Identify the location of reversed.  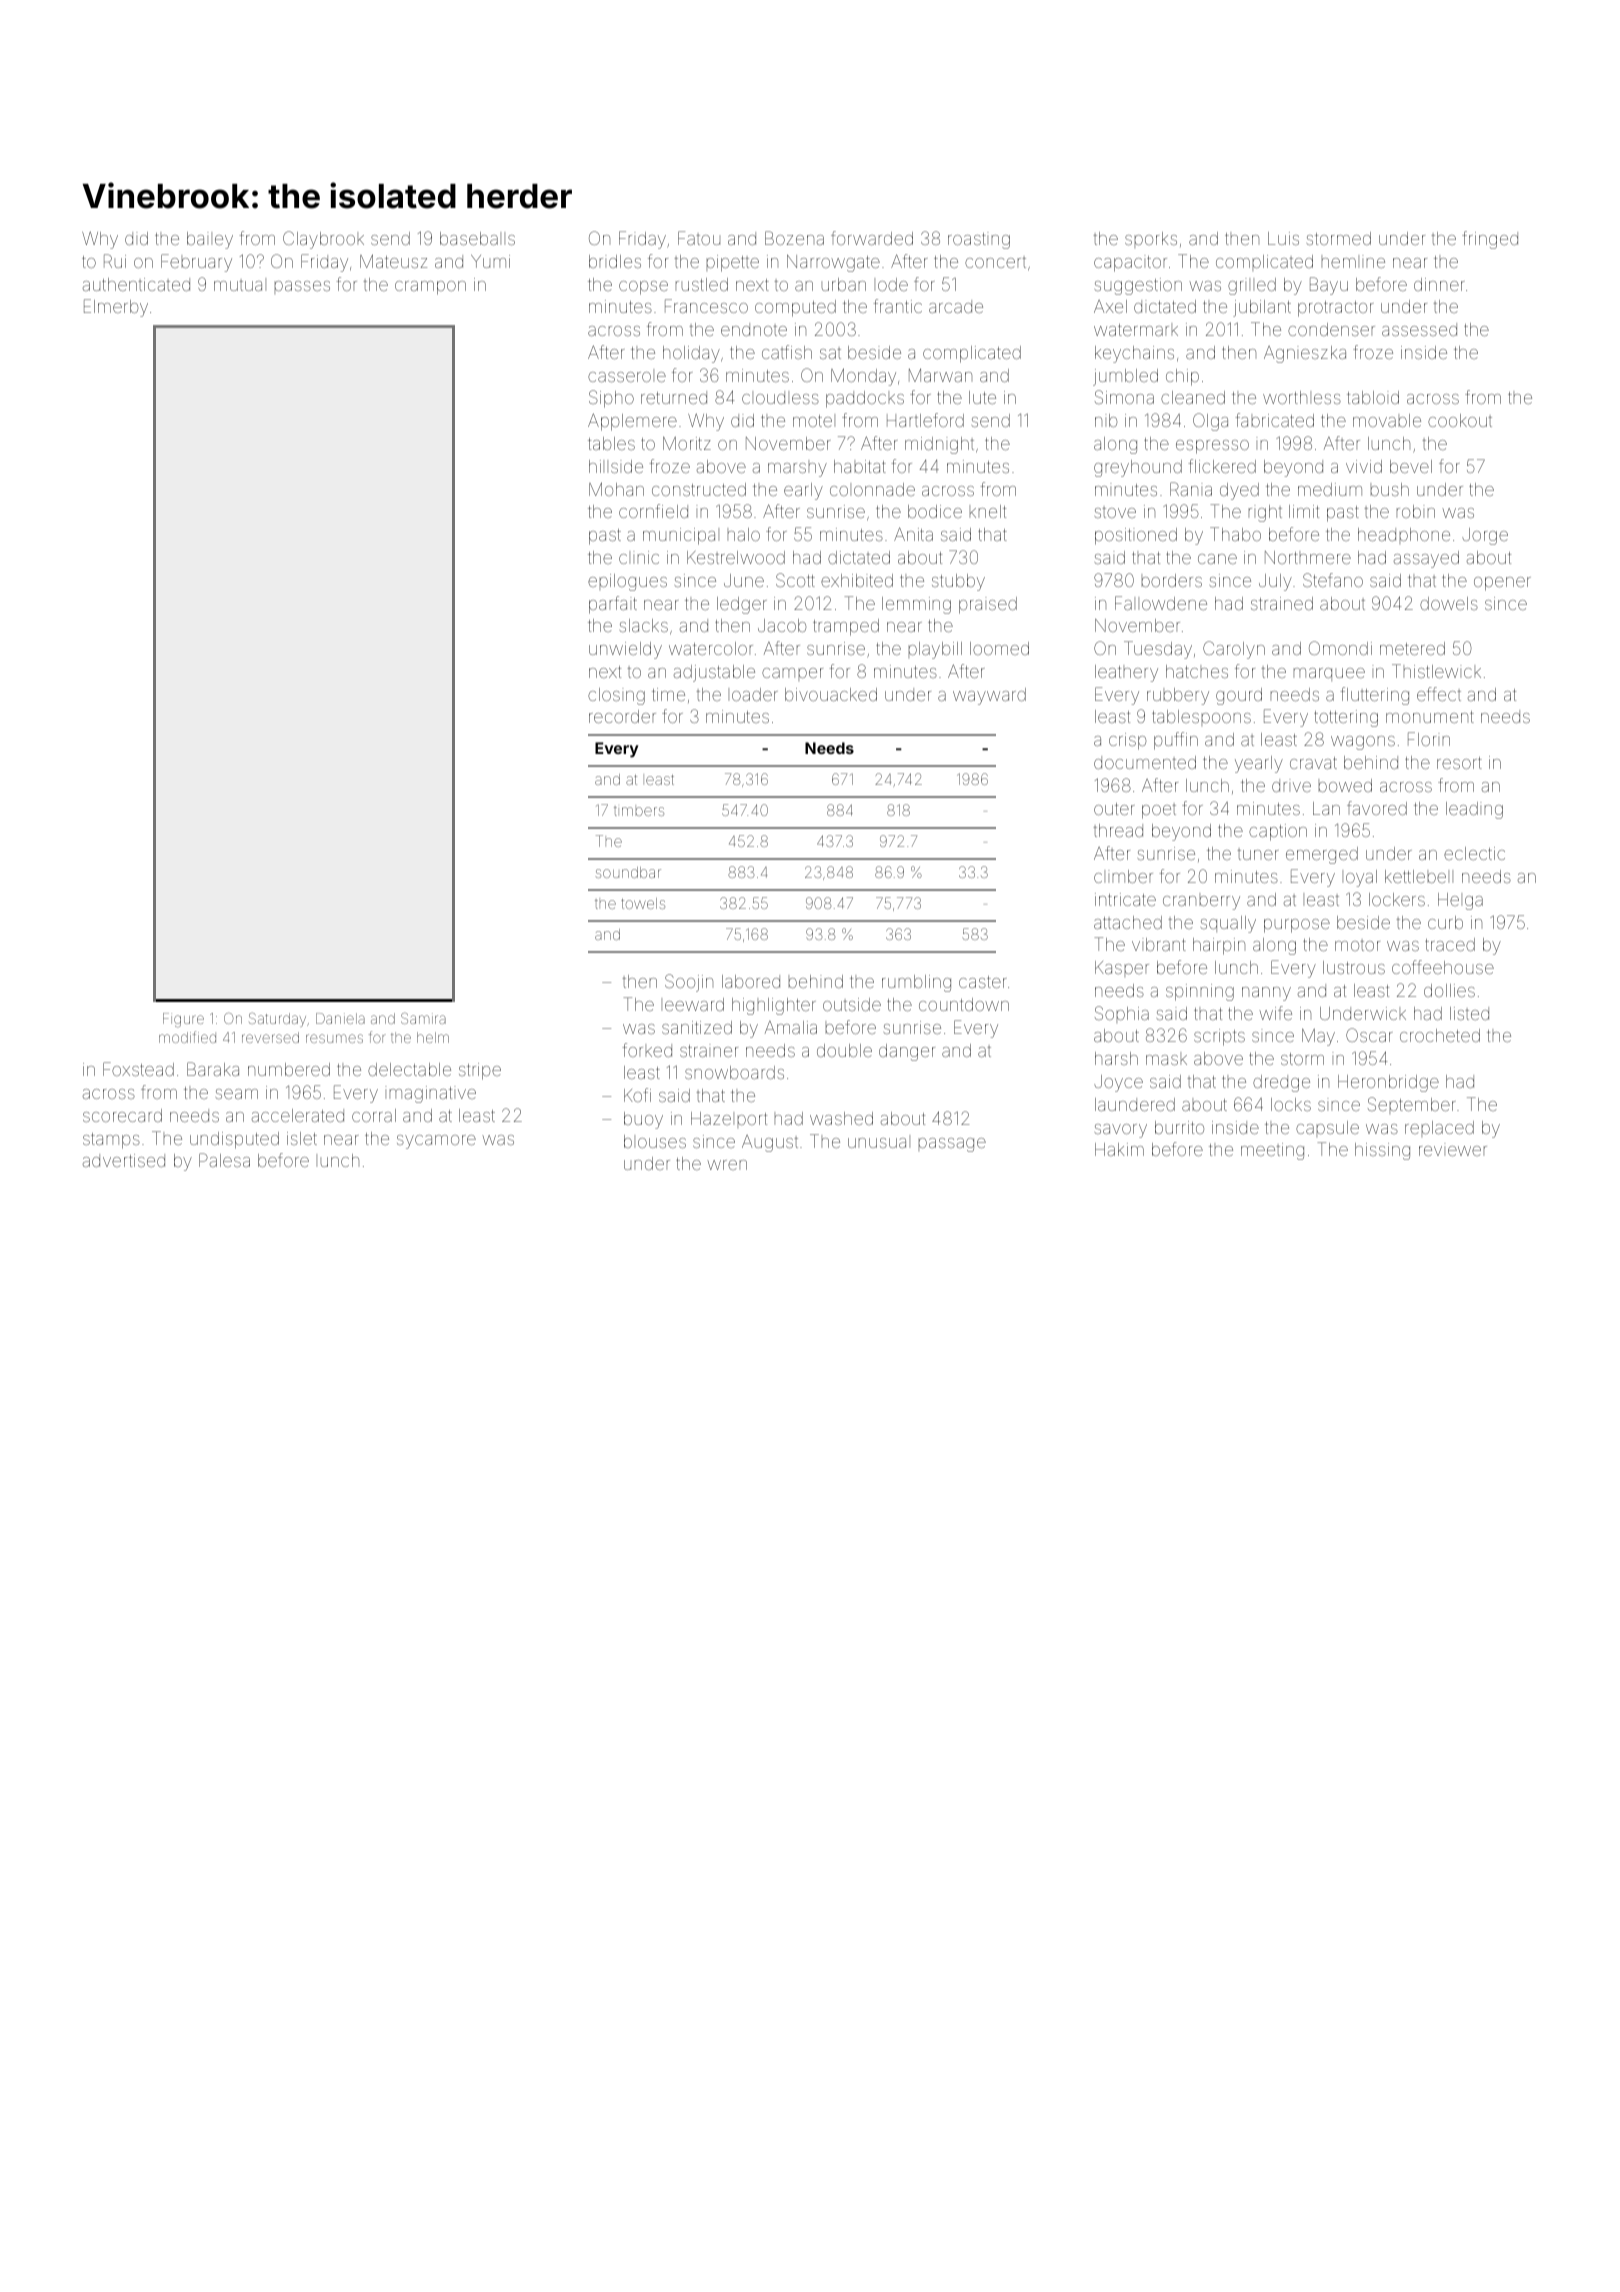
(270, 1037).
